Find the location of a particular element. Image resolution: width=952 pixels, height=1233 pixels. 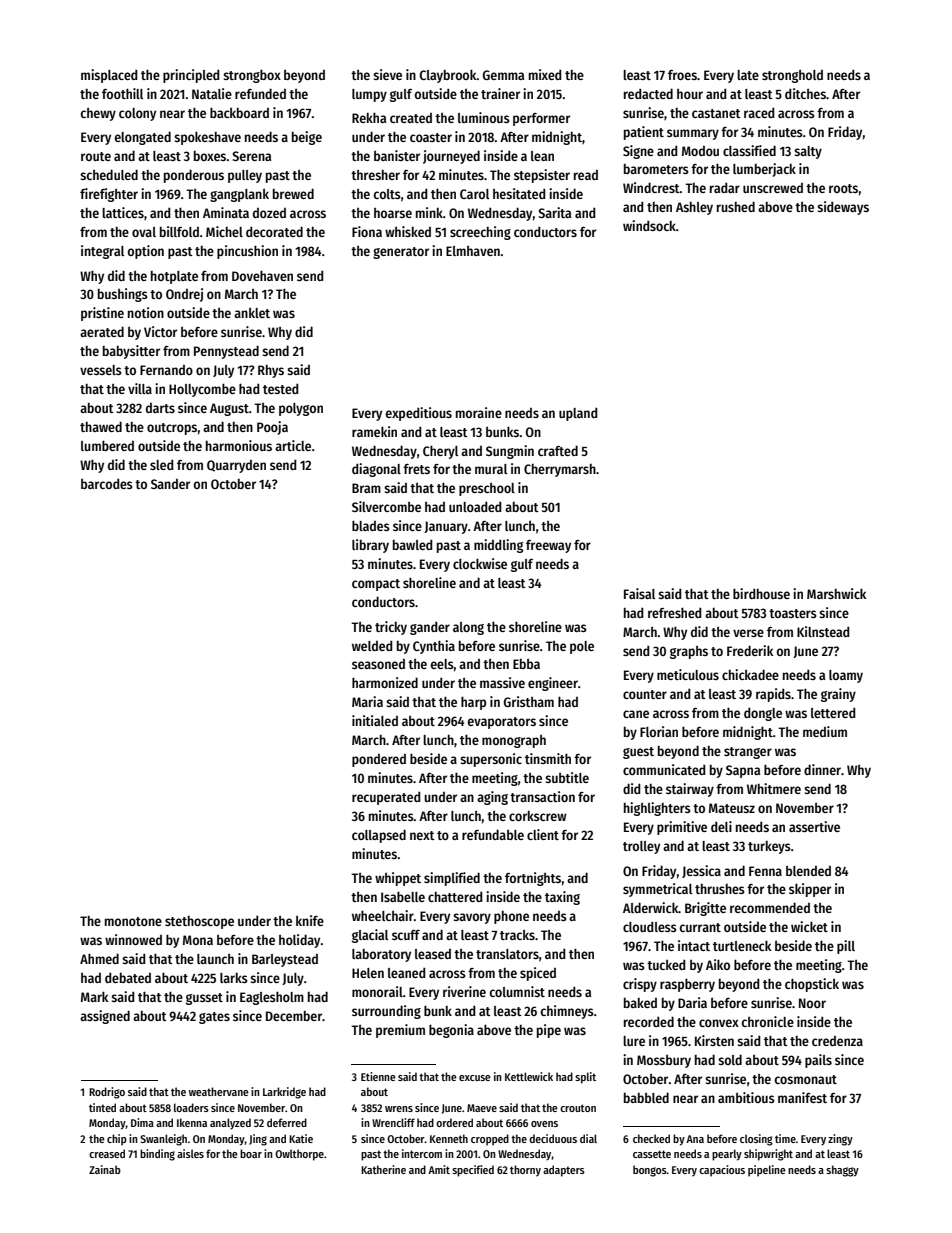

knife is located at coordinates (310, 920).
